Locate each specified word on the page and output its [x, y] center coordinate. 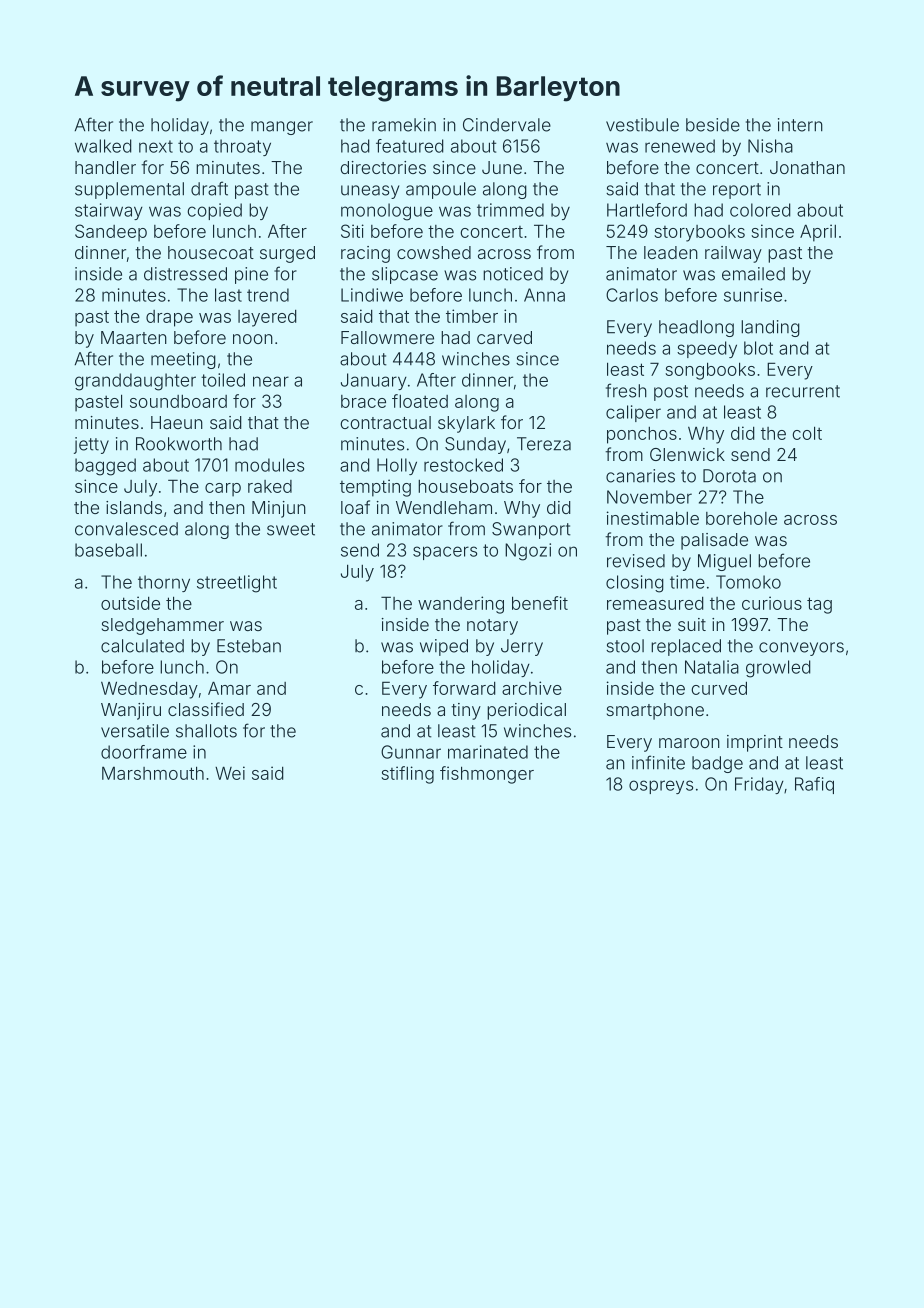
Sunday [475, 445]
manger [282, 128]
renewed [680, 146]
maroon [689, 743]
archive [532, 688]
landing [770, 328]
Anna [544, 295]
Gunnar [411, 752]
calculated [142, 646]
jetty [91, 445]
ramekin [404, 125]
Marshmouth [153, 773]
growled [778, 669]
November [649, 497]
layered [267, 318]
